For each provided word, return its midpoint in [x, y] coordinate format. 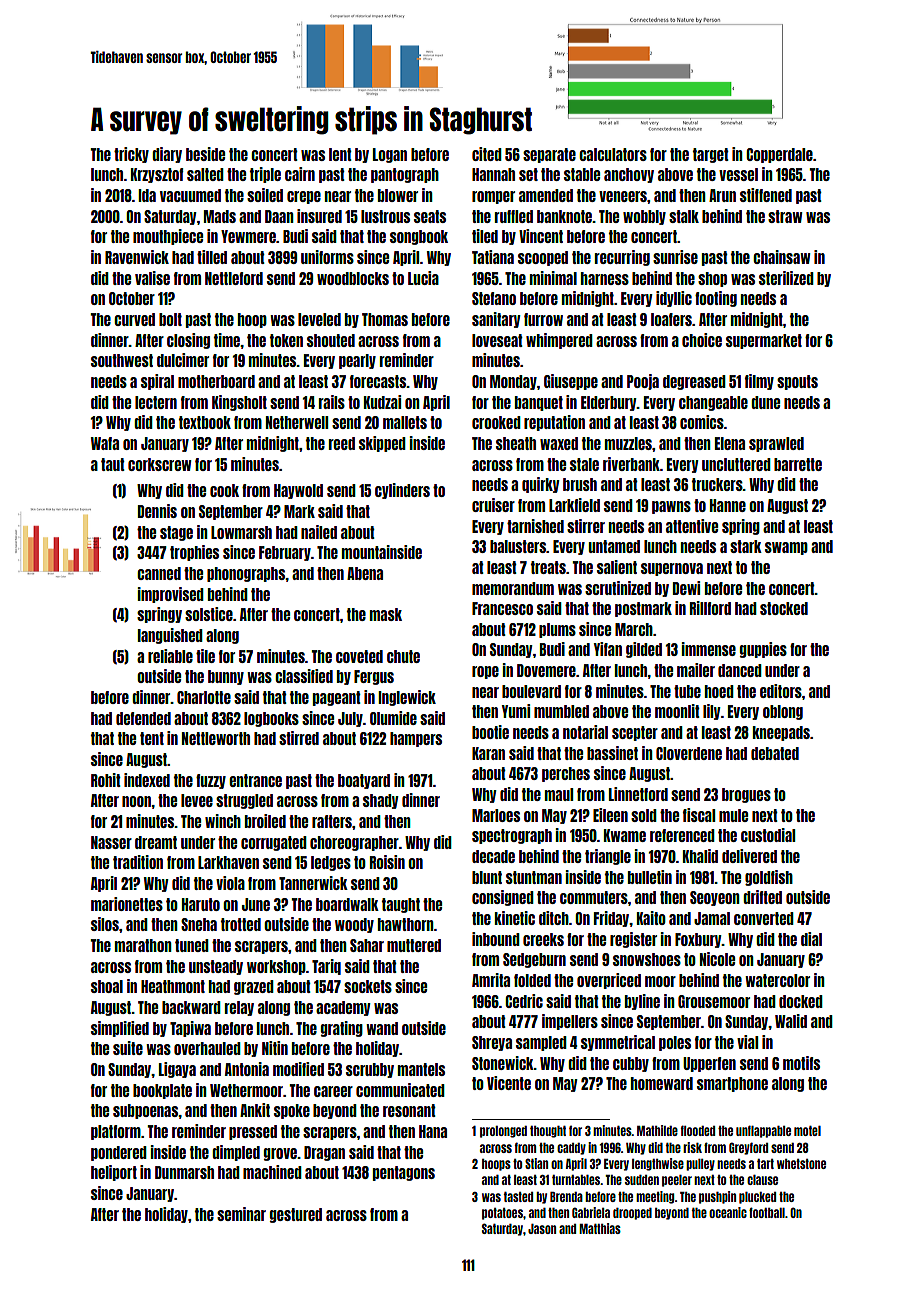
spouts [797, 382]
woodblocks [353, 278]
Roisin [387, 862]
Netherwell [297, 422]
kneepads [781, 733]
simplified [120, 1029]
